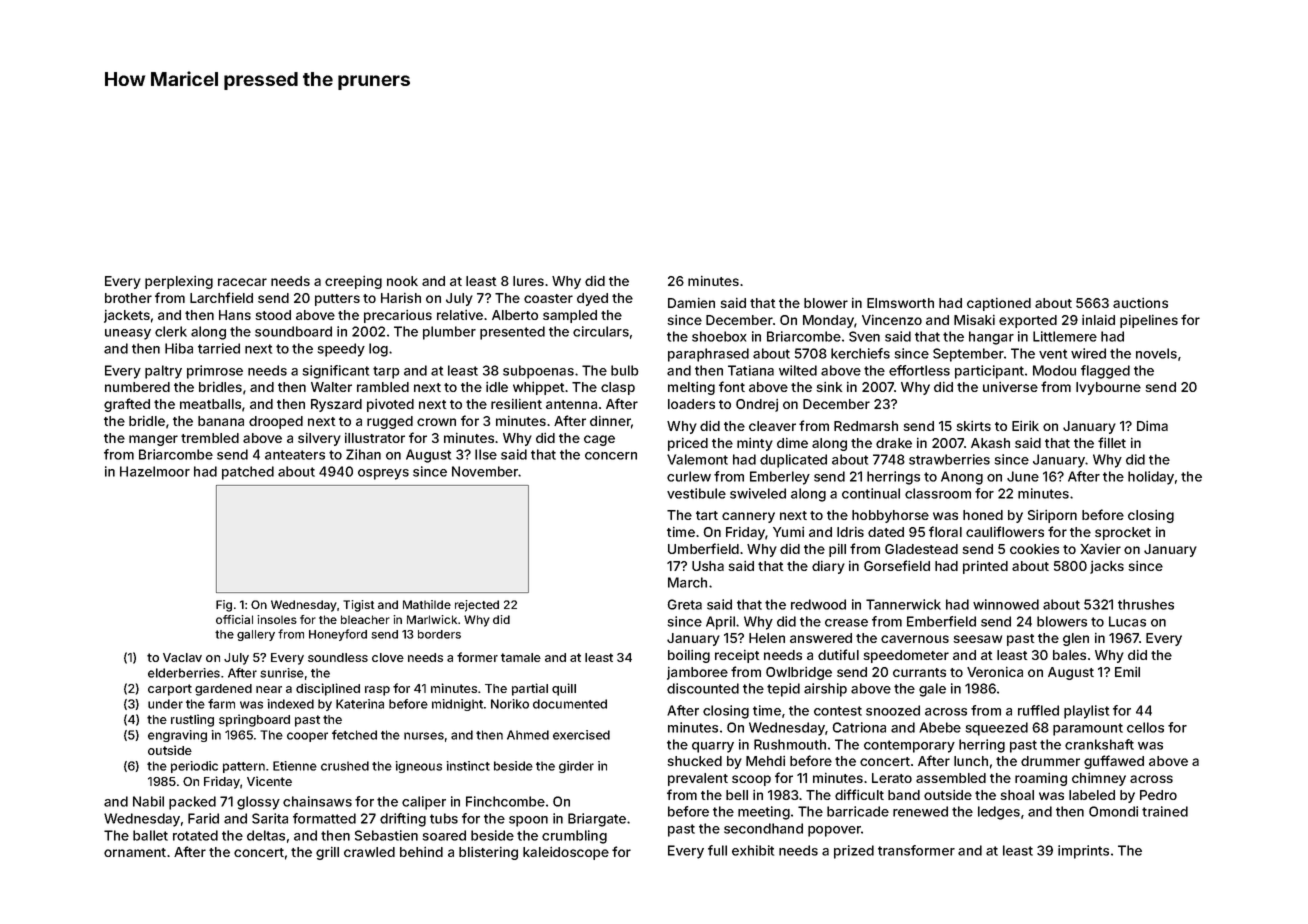 The height and width of the screenshot is (924, 1308). I want to click on rugged, so click(390, 422).
